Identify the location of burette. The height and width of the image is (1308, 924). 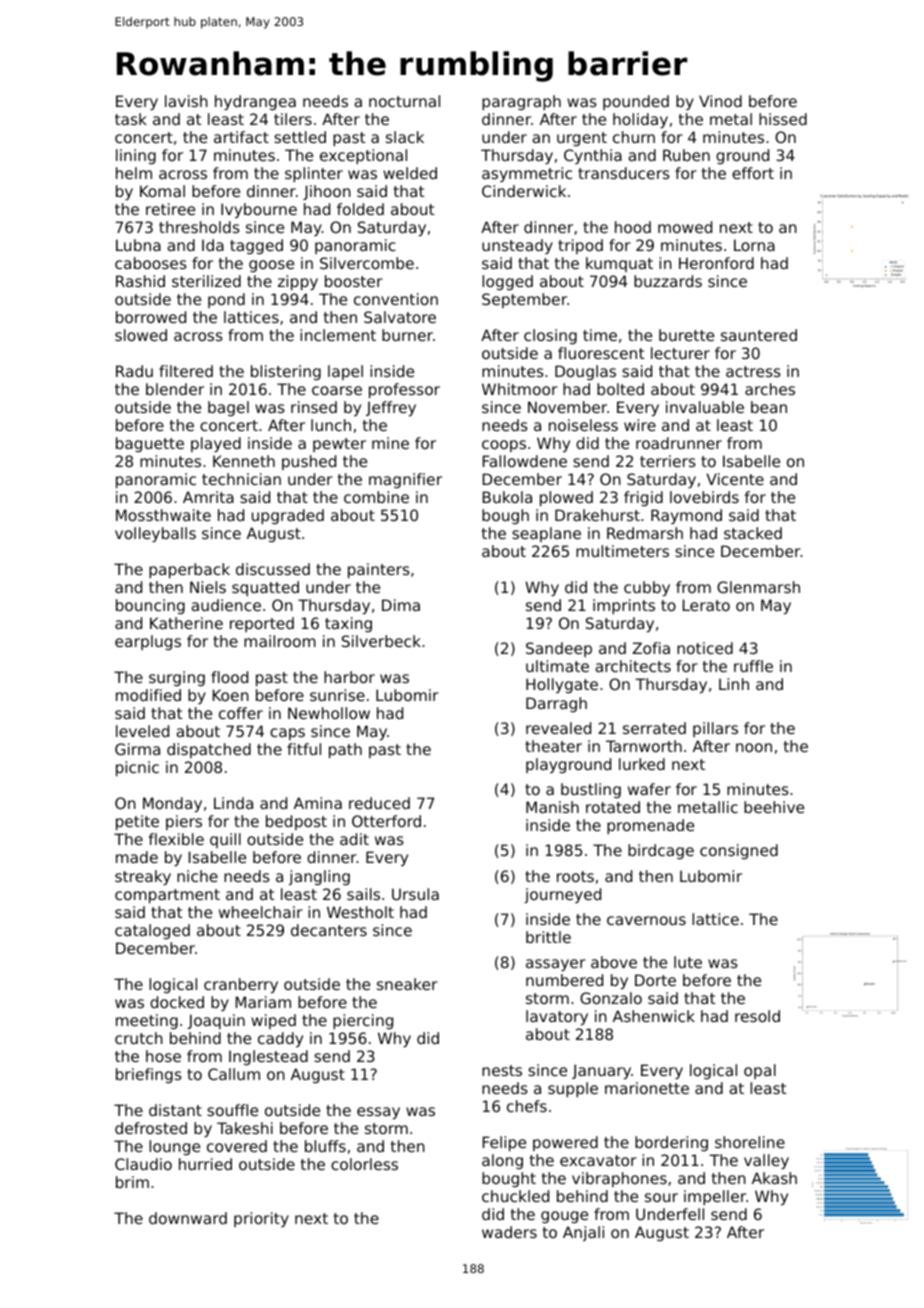
(686, 335).
